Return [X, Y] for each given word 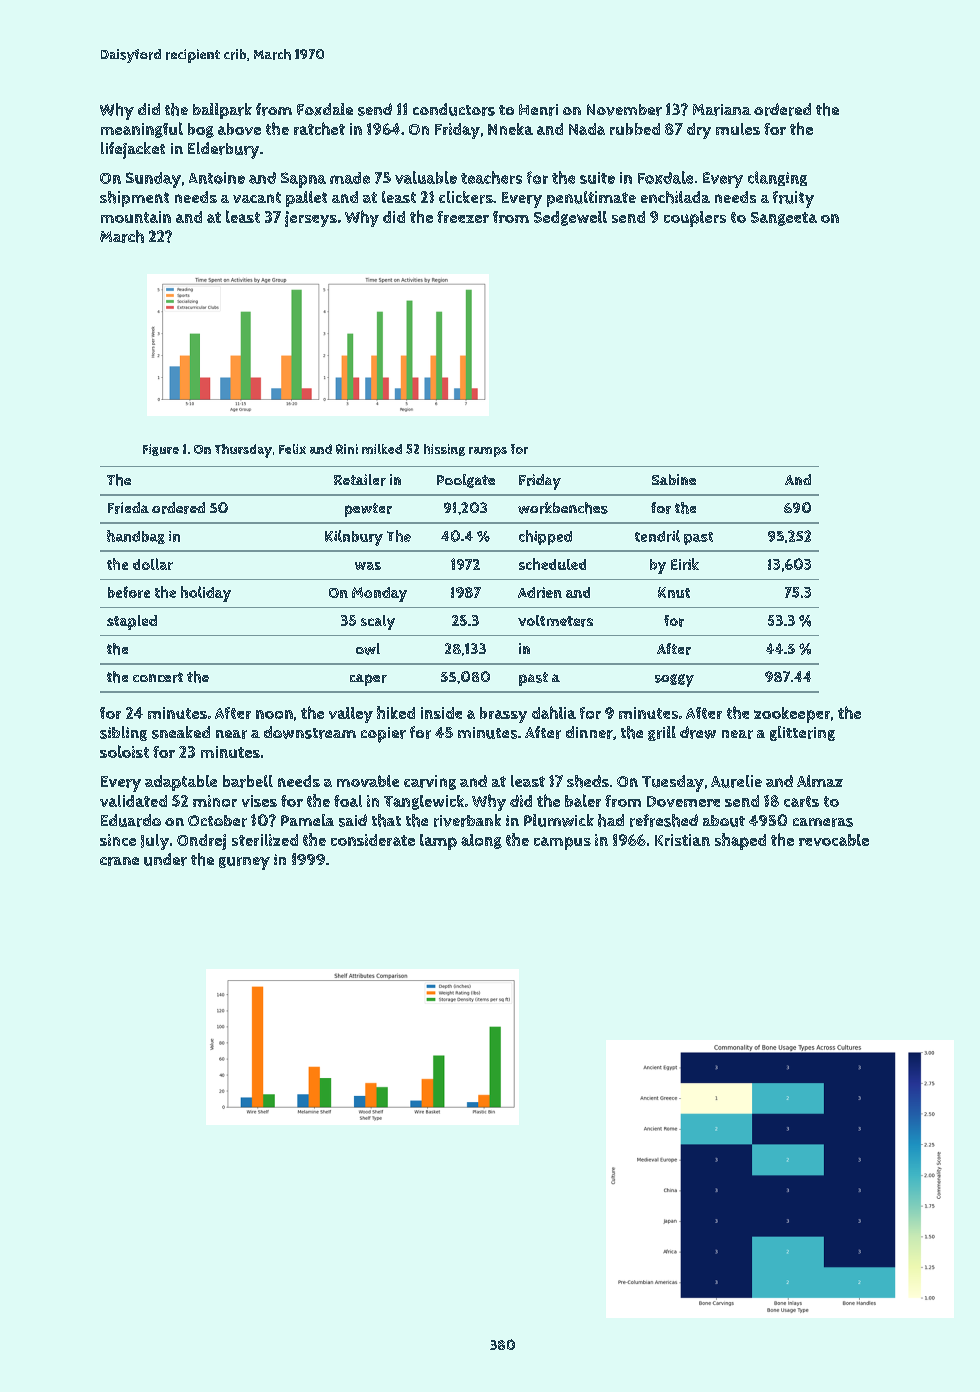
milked [382, 449]
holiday [206, 594]
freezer [463, 217]
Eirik [685, 564]
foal [348, 801]
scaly [378, 622]
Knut [674, 592]
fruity [793, 199]
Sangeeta [784, 219]
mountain [136, 217]
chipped [545, 537]
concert [158, 677]
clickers [466, 197]
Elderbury [223, 150]
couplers [695, 219]
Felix [292, 449]
